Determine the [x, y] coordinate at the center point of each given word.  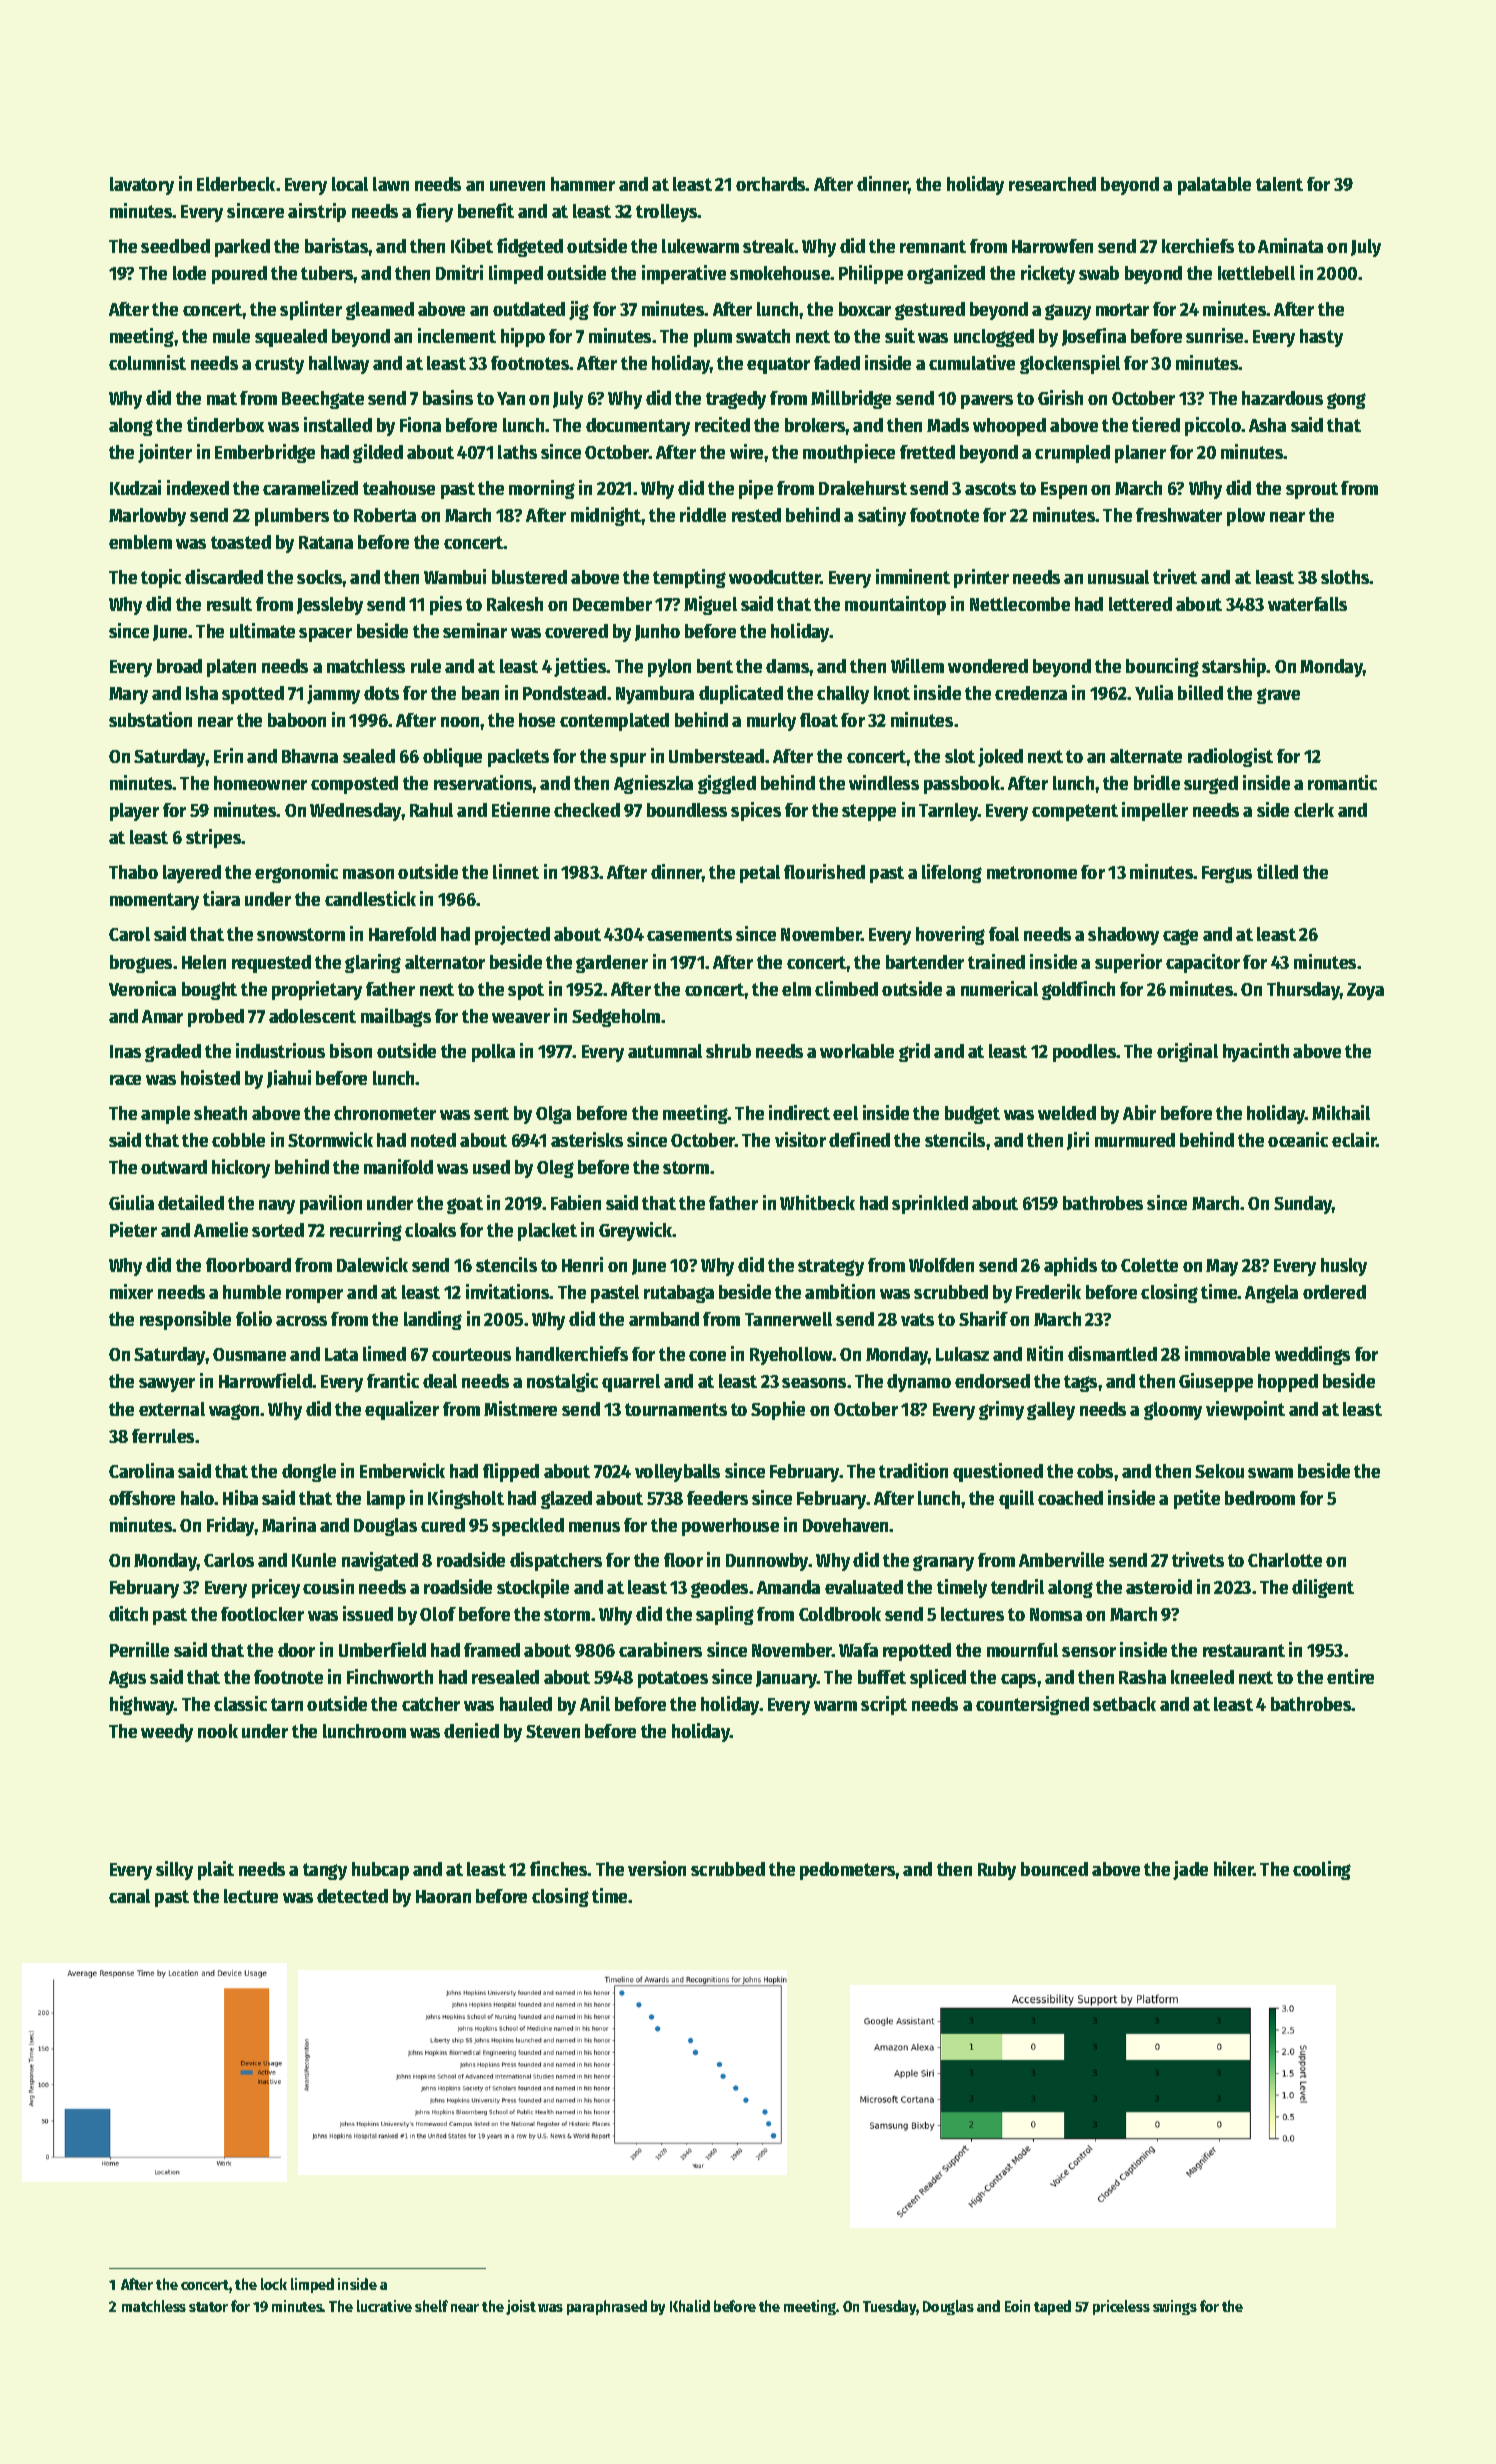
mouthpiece [849, 453]
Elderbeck [236, 184]
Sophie [778, 1410]
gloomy [1173, 1411]
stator [208, 2307]
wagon [234, 1412]
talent [1279, 184]
